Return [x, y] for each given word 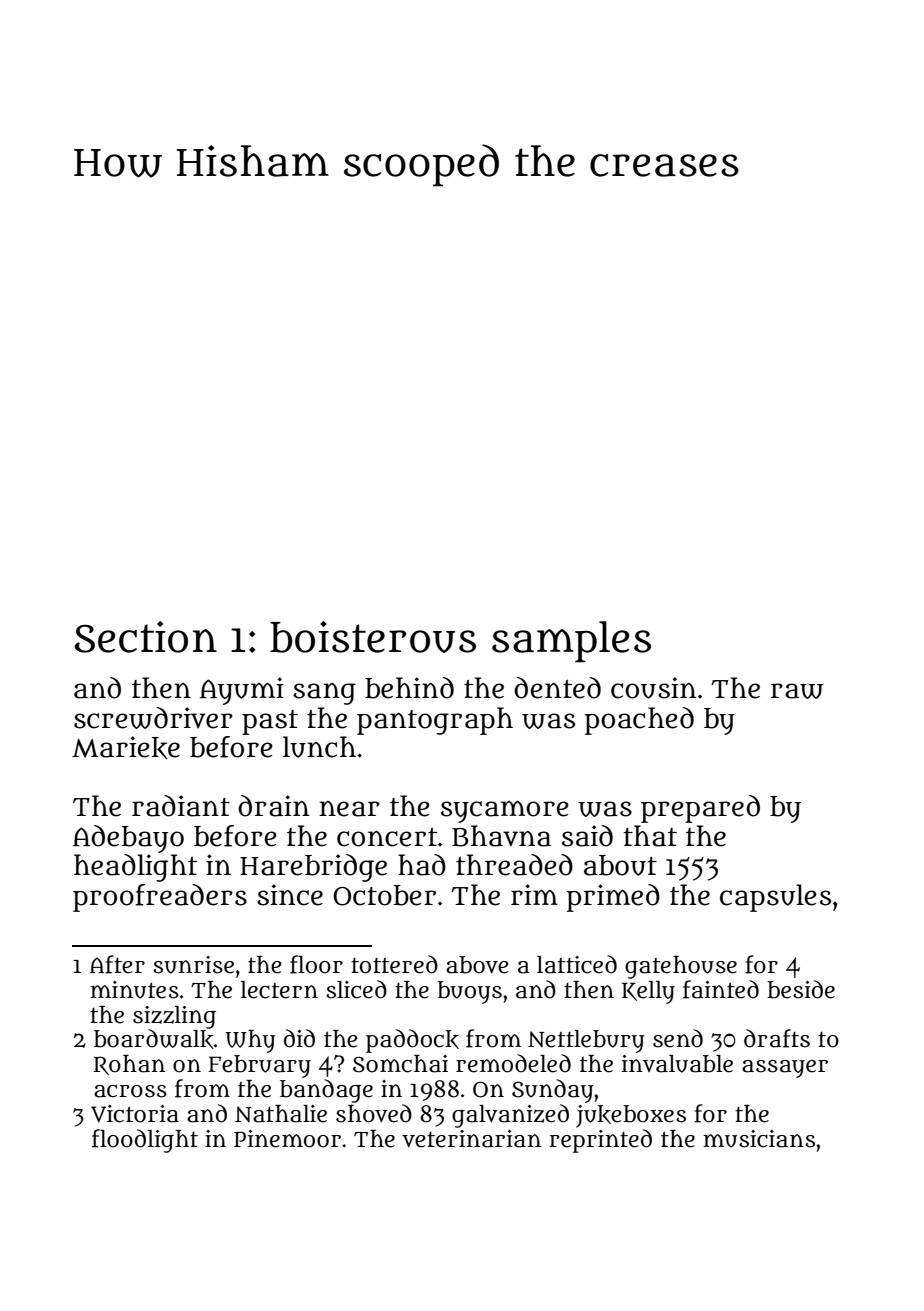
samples [571, 642]
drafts [777, 1038]
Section [145, 637]
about [620, 865]
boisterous [373, 637]
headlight [135, 868]
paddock [412, 1041]
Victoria [135, 1114]
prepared [700, 809]
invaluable [677, 1064]
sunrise [193, 965]
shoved [374, 1113]
